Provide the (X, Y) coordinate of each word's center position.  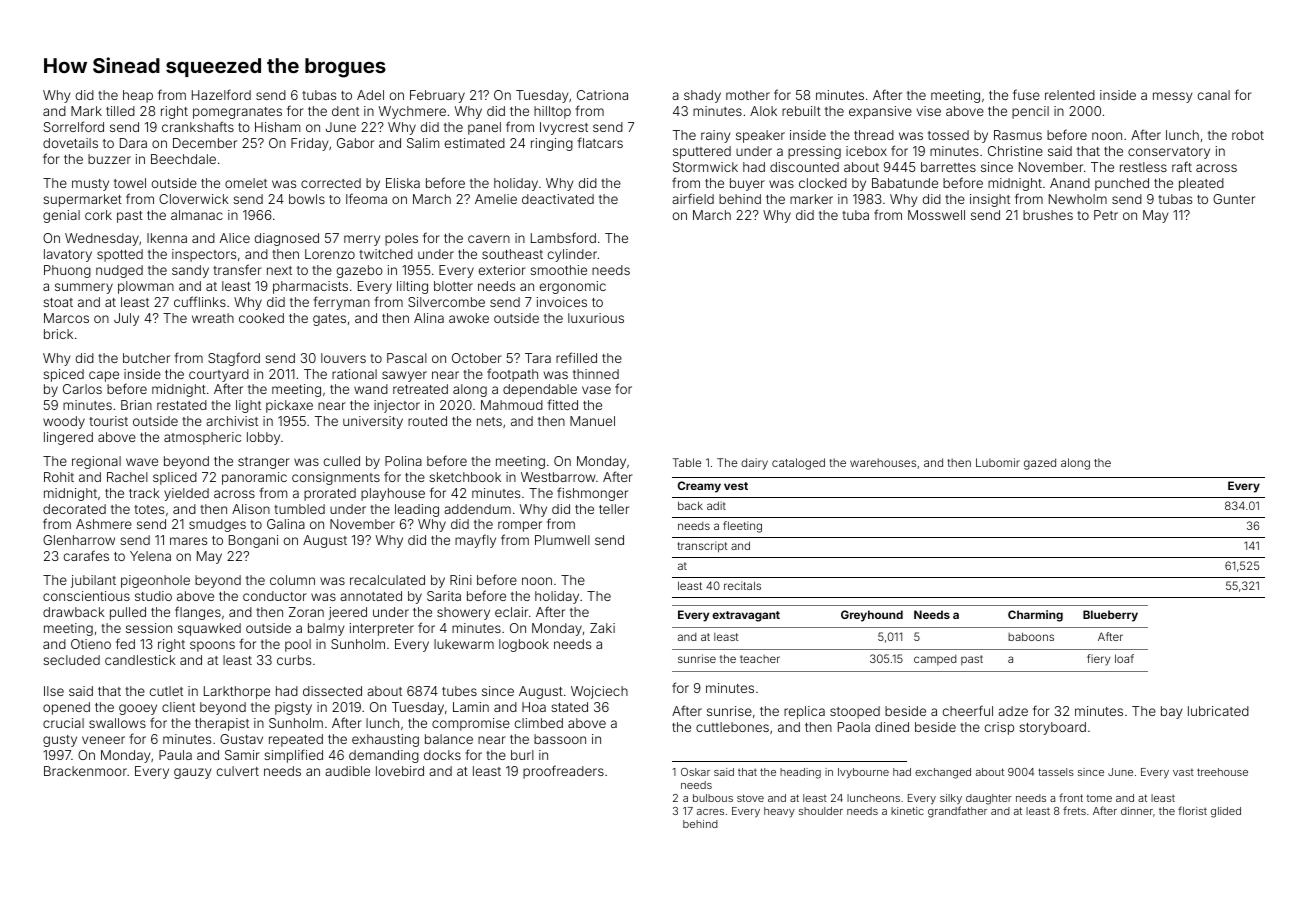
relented (1070, 95)
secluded (71, 660)
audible (347, 771)
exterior (502, 270)
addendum (477, 509)
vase (596, 390)
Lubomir (998, 462)
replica (804, 712)
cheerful (968, 710)
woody (64, 422)
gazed (1040, 464)
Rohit (59, 477)
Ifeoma (366, 198)
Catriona (602, 95)
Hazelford (221, 94)
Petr (1106, 215)
